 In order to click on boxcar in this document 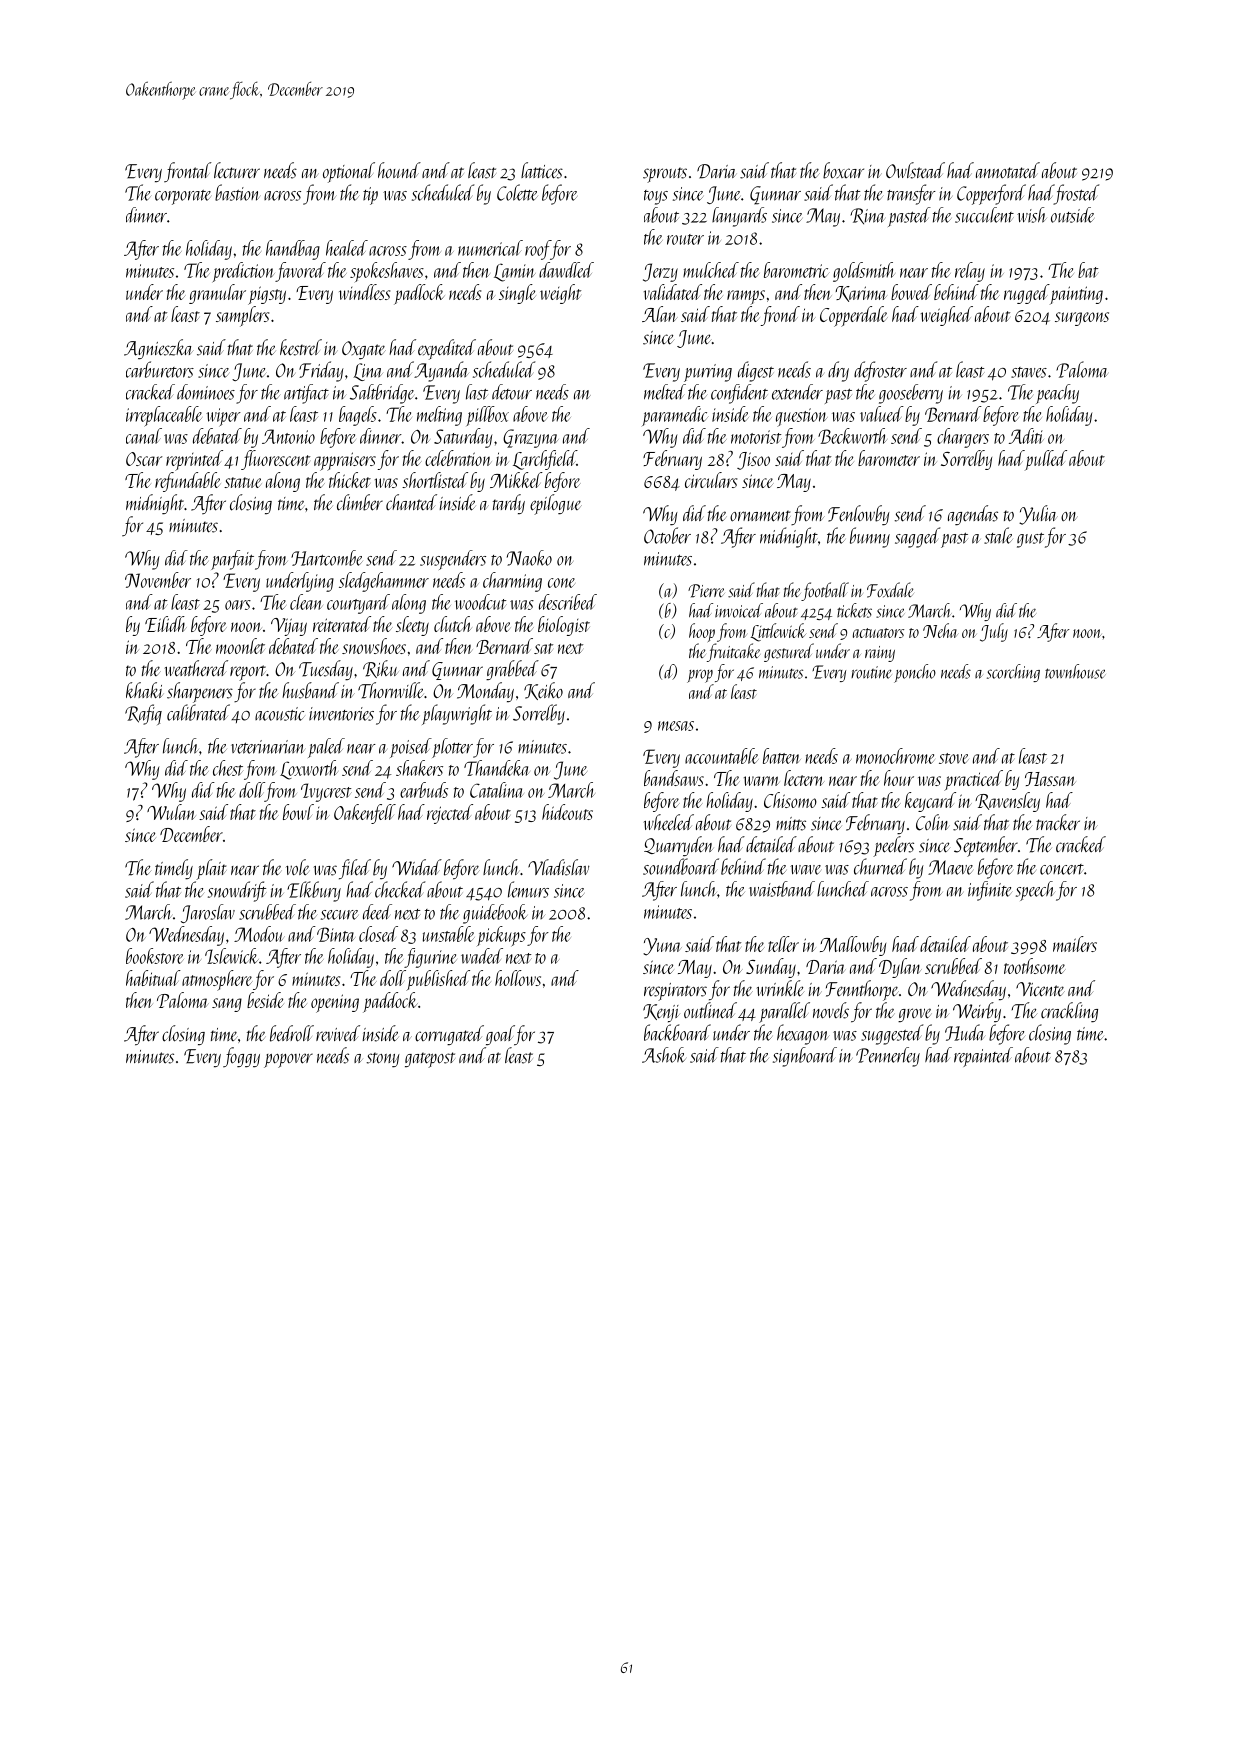, I will do `click(843, 170)`.
